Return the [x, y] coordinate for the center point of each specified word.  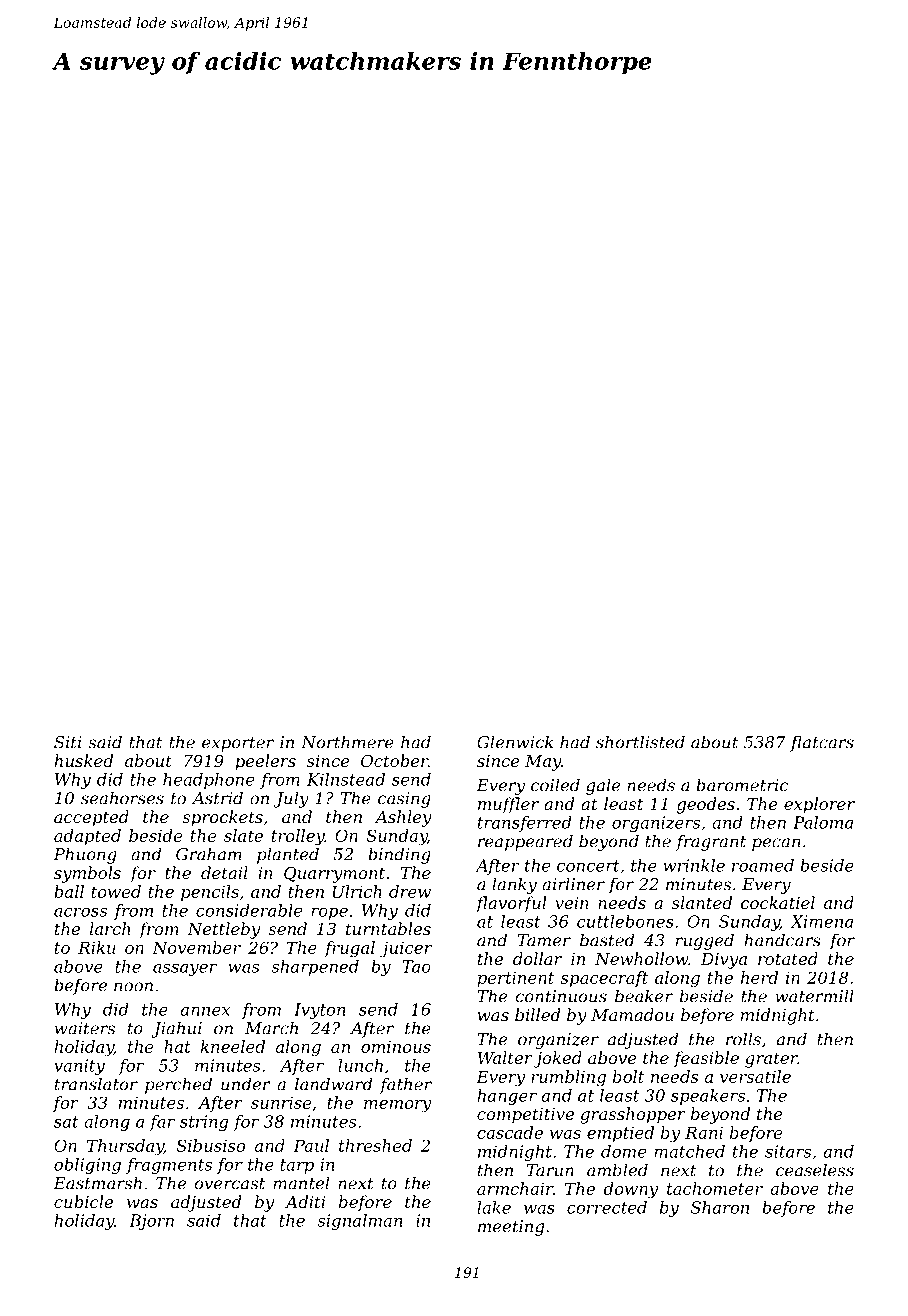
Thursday [125, 1147]
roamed [763, 865]
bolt [629, 1076]
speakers [708, 1097]
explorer [819, 805]
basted [607, 940]
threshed [375, 1145]
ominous [396, 1047]
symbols [87, 874]
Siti [68, 742]
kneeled [233, 1046]
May [543, 763]
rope [329, 913]
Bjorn [151, 1222]
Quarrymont [334, 875]
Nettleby [223, 930]
